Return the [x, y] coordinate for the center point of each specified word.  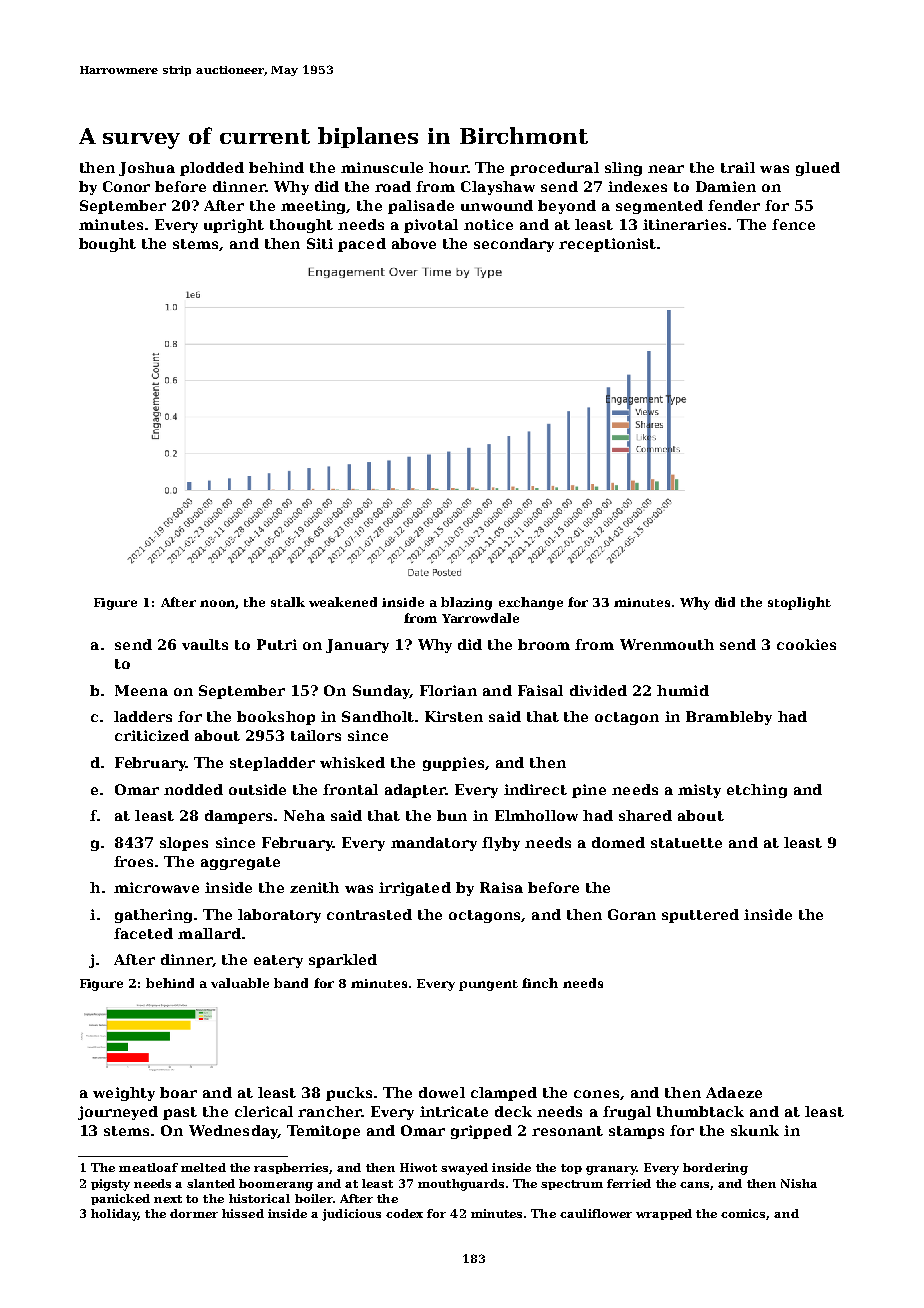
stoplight [799, 603]
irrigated [415, 889]
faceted [143, 933]
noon [217, 603]
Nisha [799, 1183]
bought [107, 245]
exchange [531, 603]
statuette [686, 843]
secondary [514, 245]
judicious [351, 1215]
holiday [114, 1215]
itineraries [684, 224]
